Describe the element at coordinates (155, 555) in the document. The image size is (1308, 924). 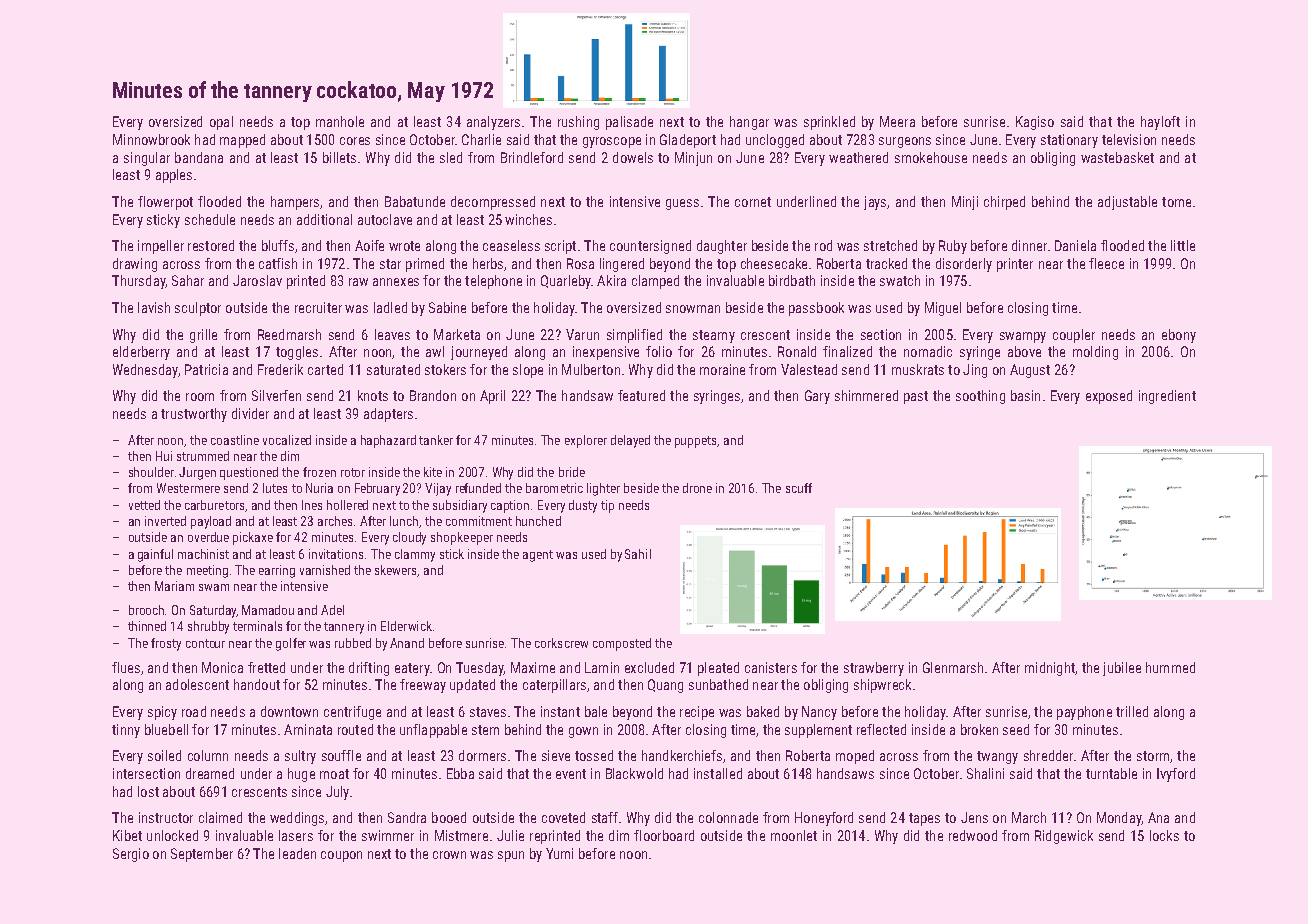
I see `gainful` at that location.
